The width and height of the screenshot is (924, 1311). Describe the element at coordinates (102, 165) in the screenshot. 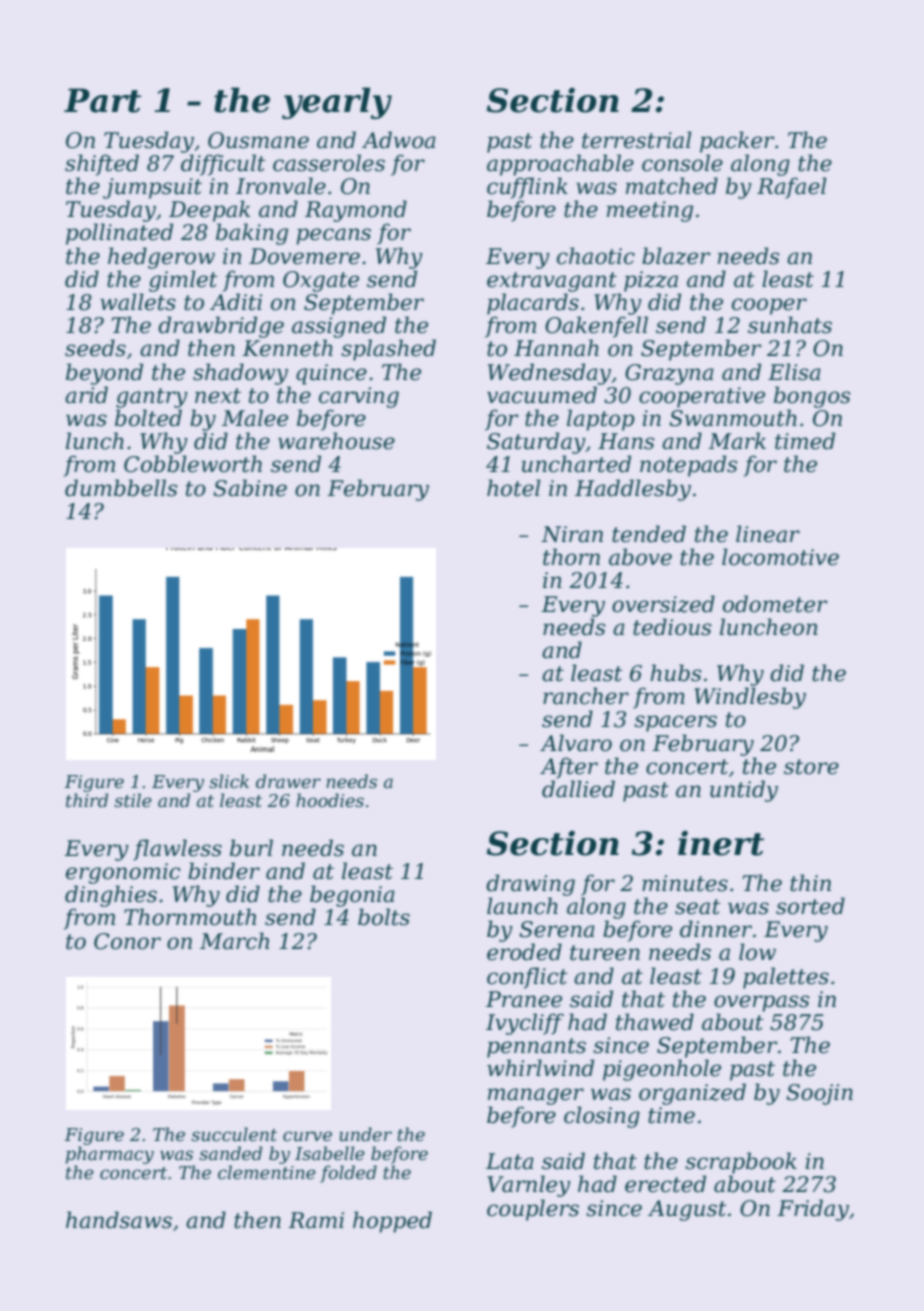

I see `shifted` at that location.
